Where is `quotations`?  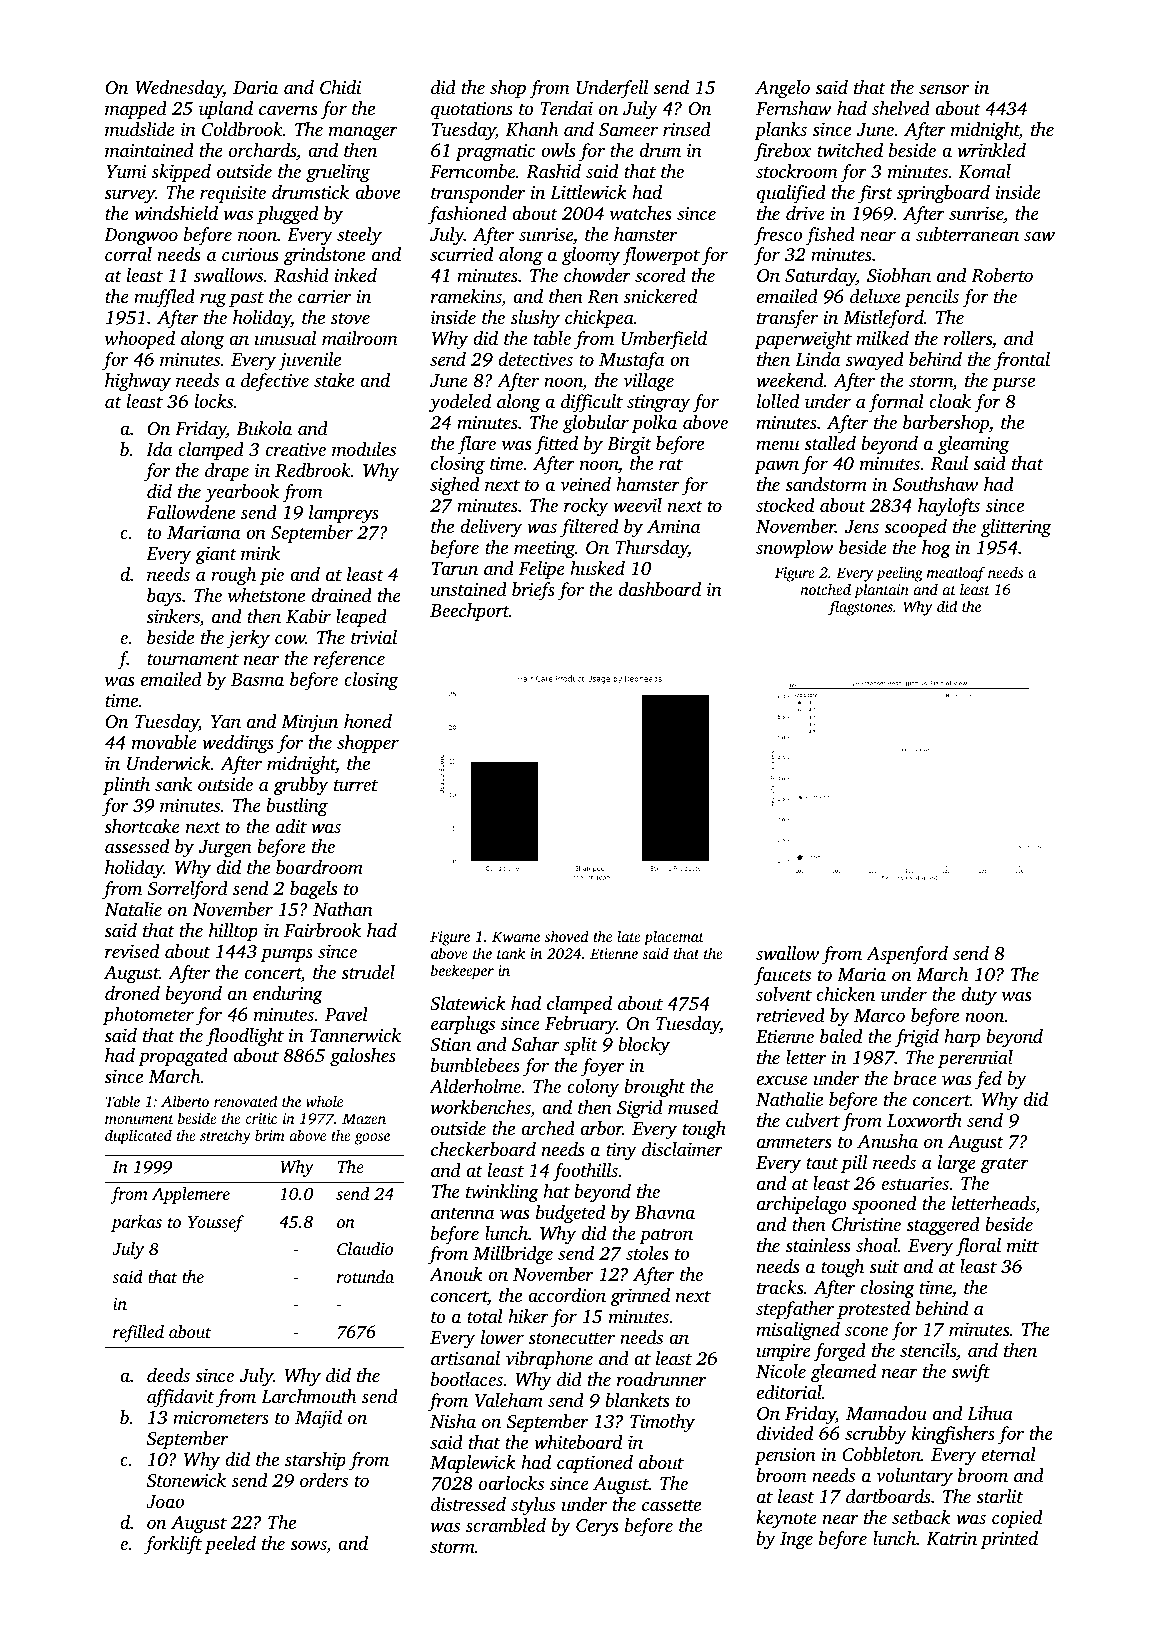
quotations is located at coordinates (472, 110).
